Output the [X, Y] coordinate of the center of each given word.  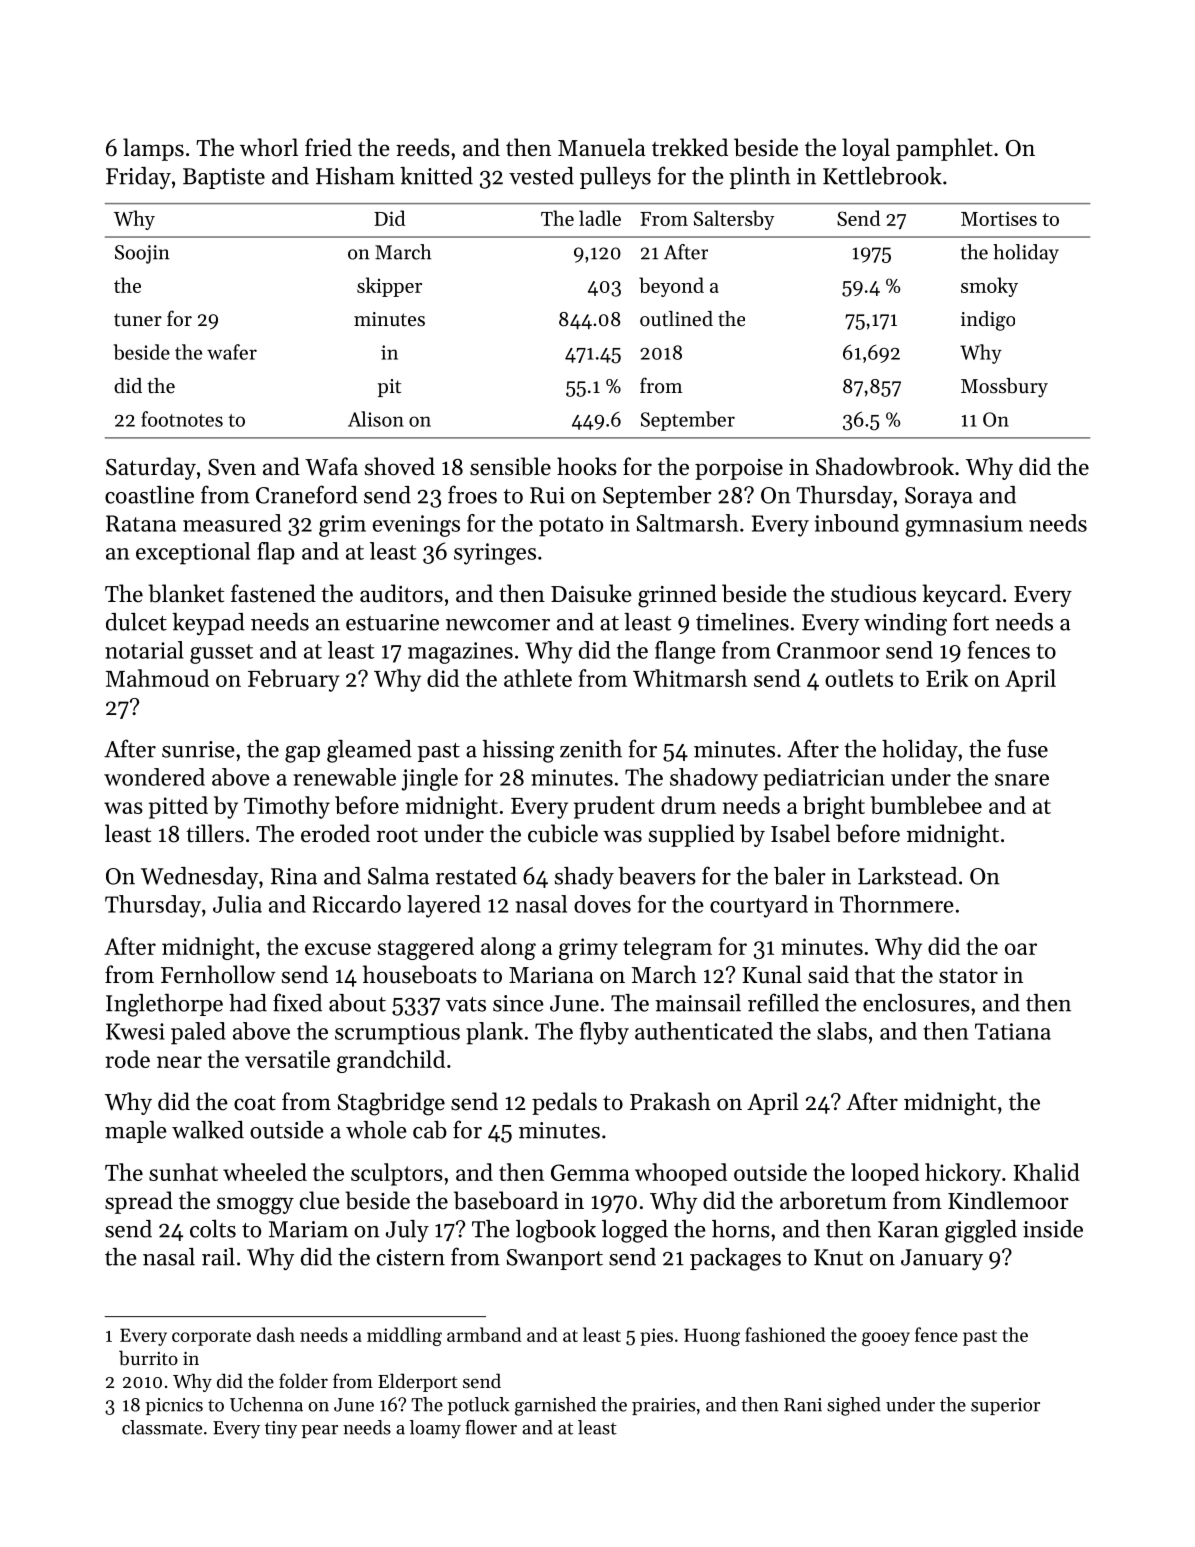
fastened [273, 593]
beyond [671, 287]
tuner [138, 319]
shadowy [714, 779]
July [407, 1231]
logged [635, 1231]
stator [968, 976]
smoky [989, 287]
